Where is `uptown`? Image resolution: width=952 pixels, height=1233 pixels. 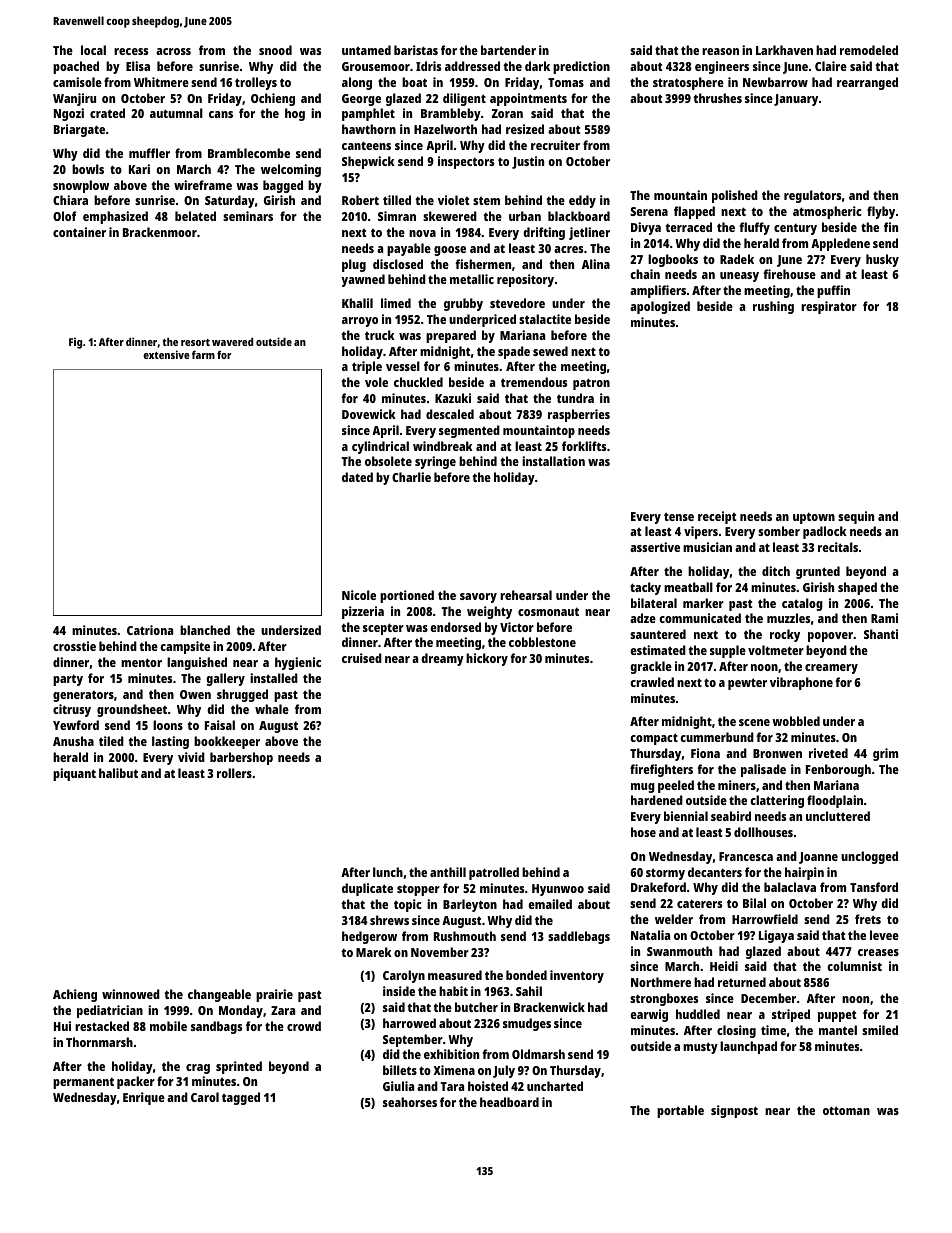
uptown is located at coordinates (814, 518).
